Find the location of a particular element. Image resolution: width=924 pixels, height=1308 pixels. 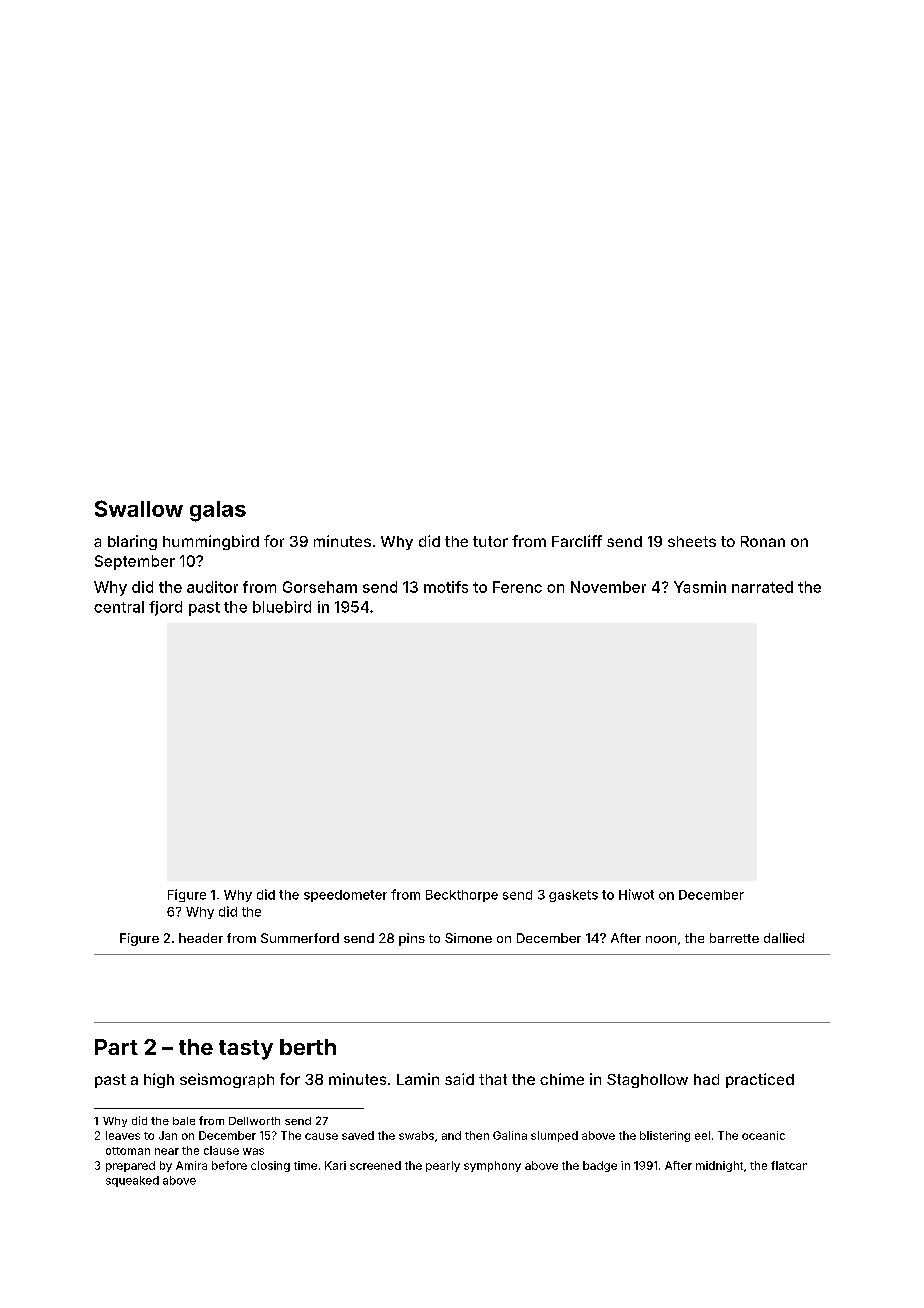

flatcar is located at coordinates (789, 1165).
